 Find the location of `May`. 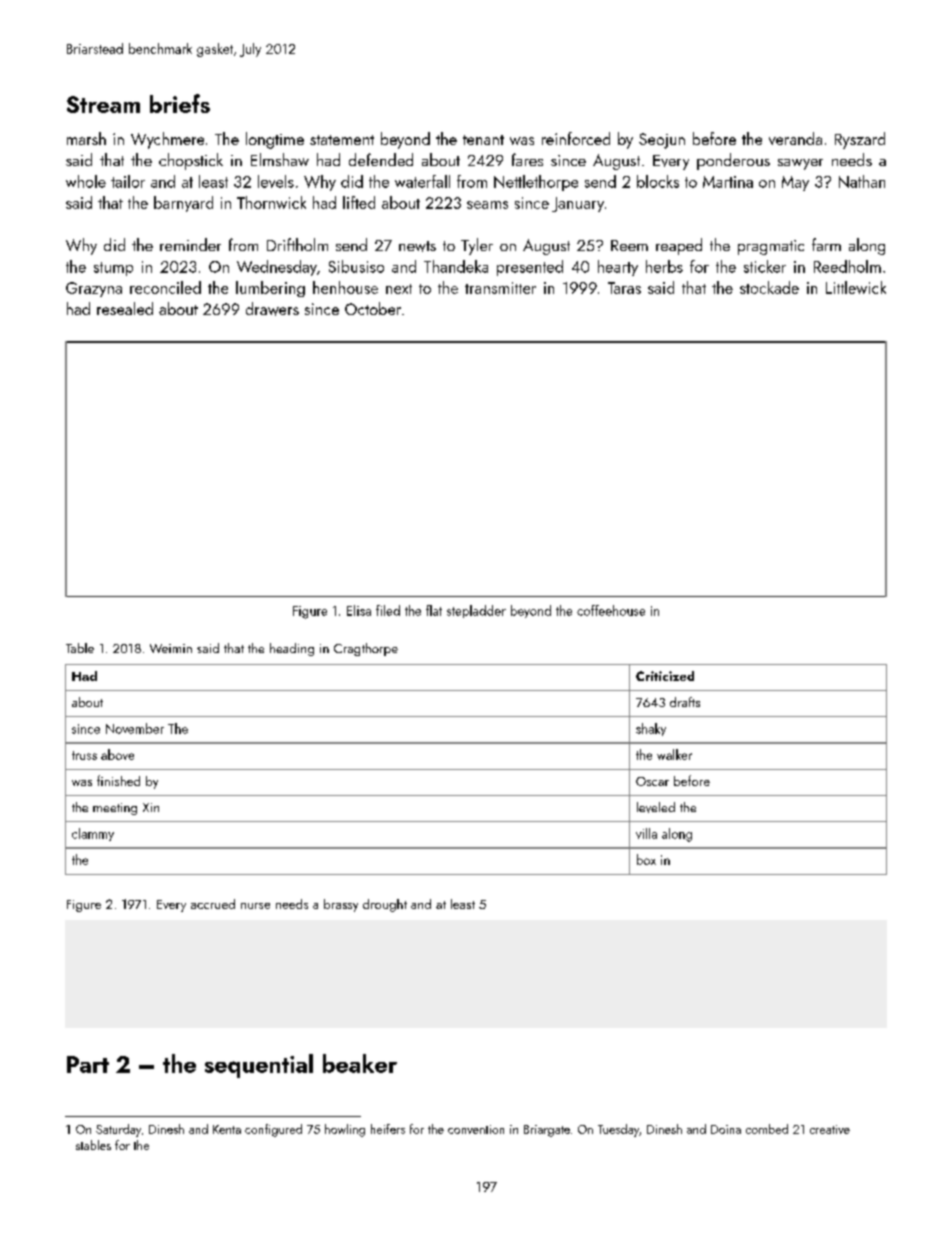

May is located at coordinates (795, 183).
